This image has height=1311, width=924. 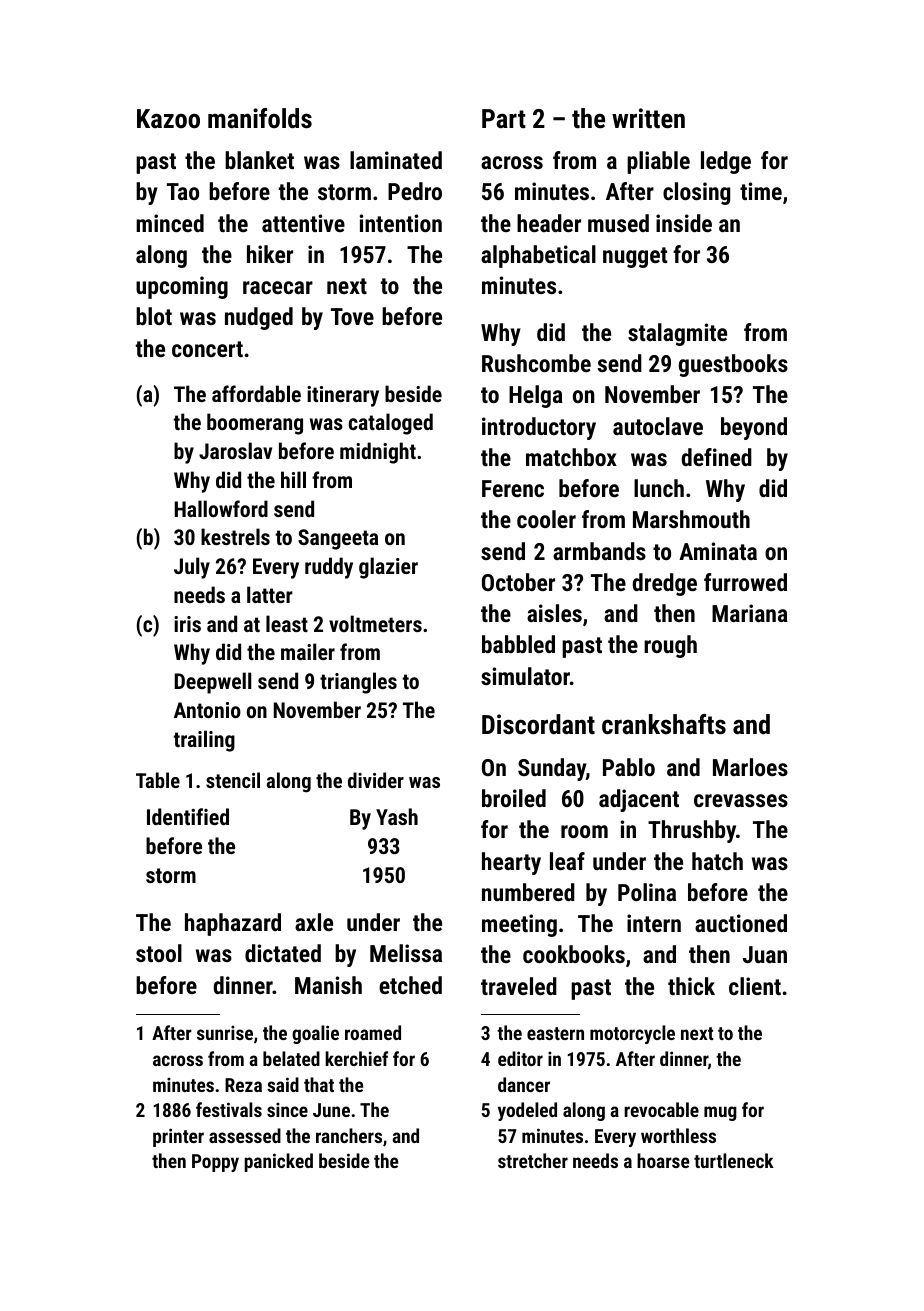 I want to click on babbled, so click(x=518, y=644).
